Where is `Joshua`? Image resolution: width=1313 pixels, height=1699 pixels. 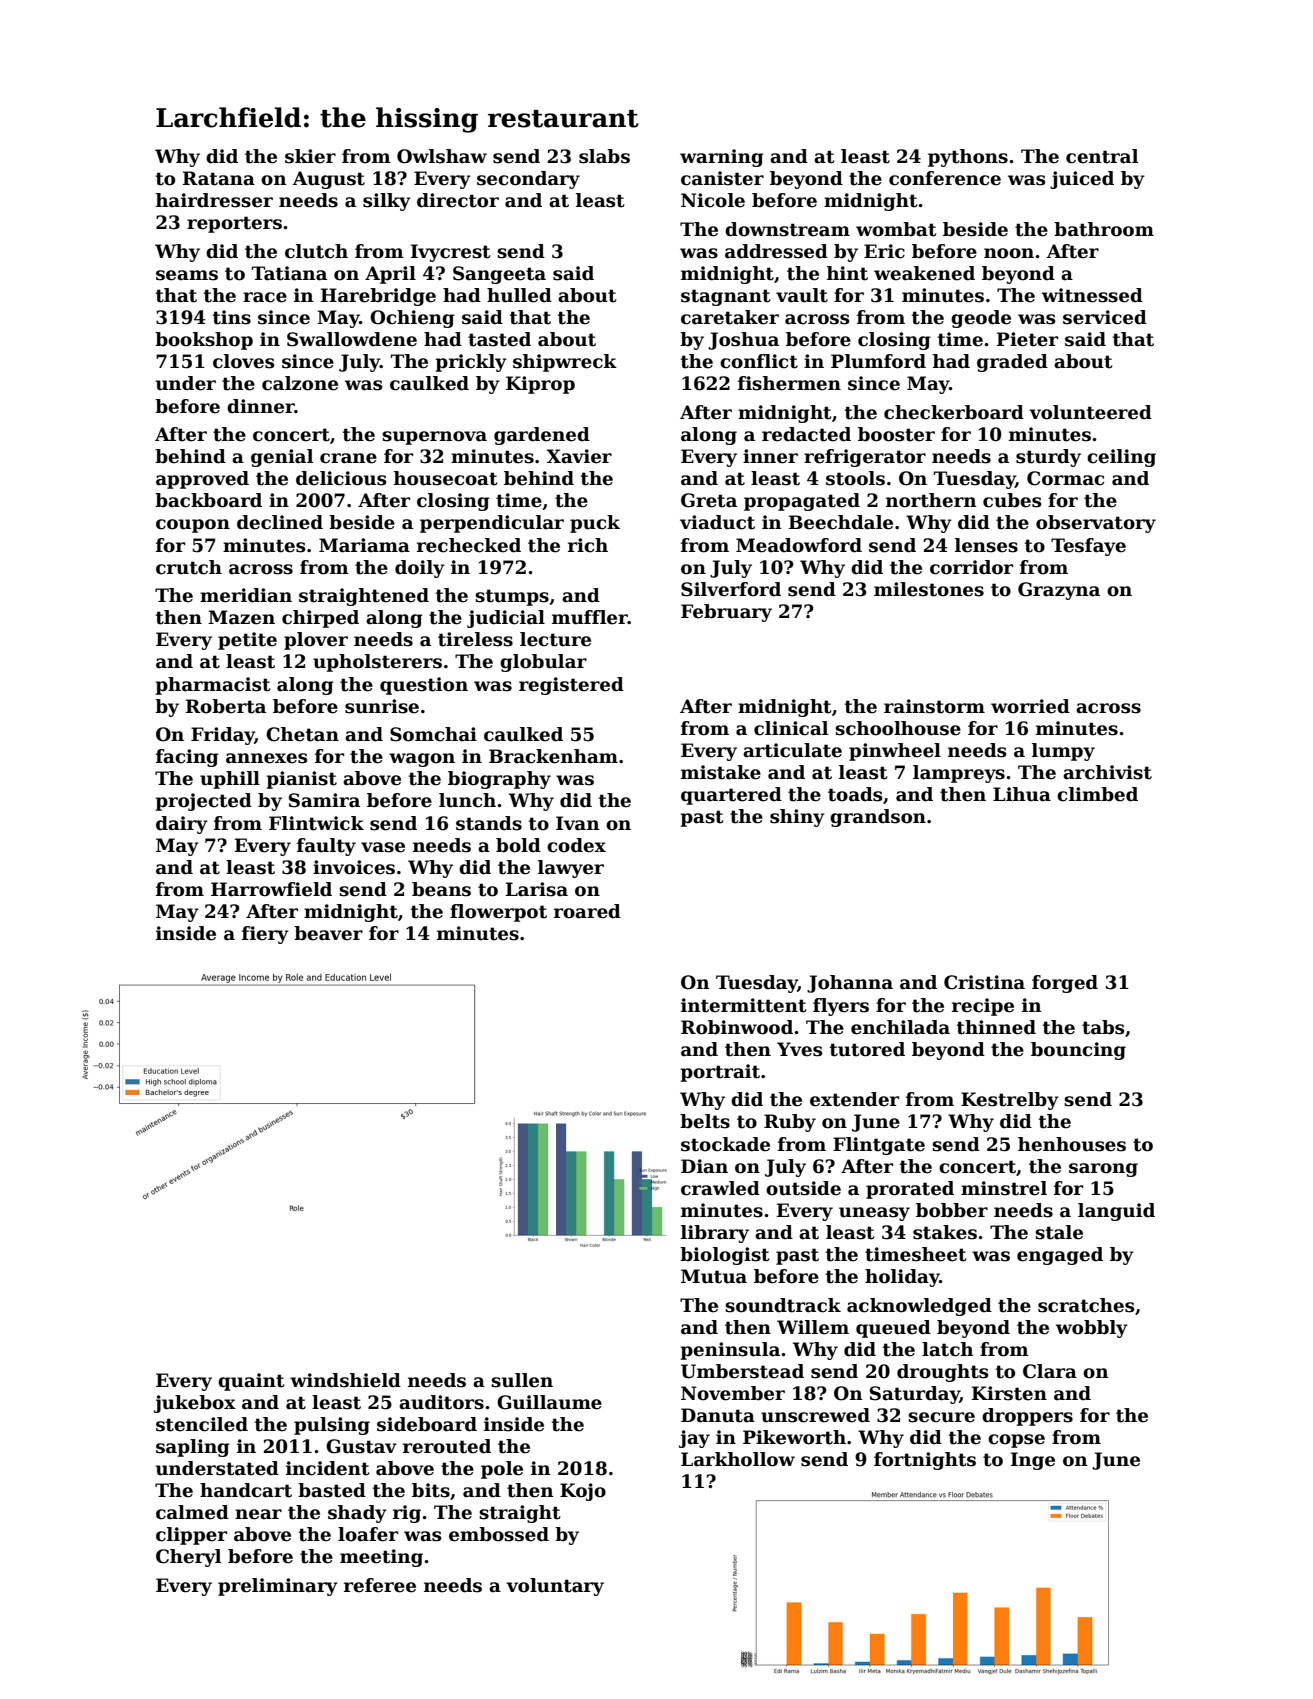
Joshua is located at coordinates (743, 341).
